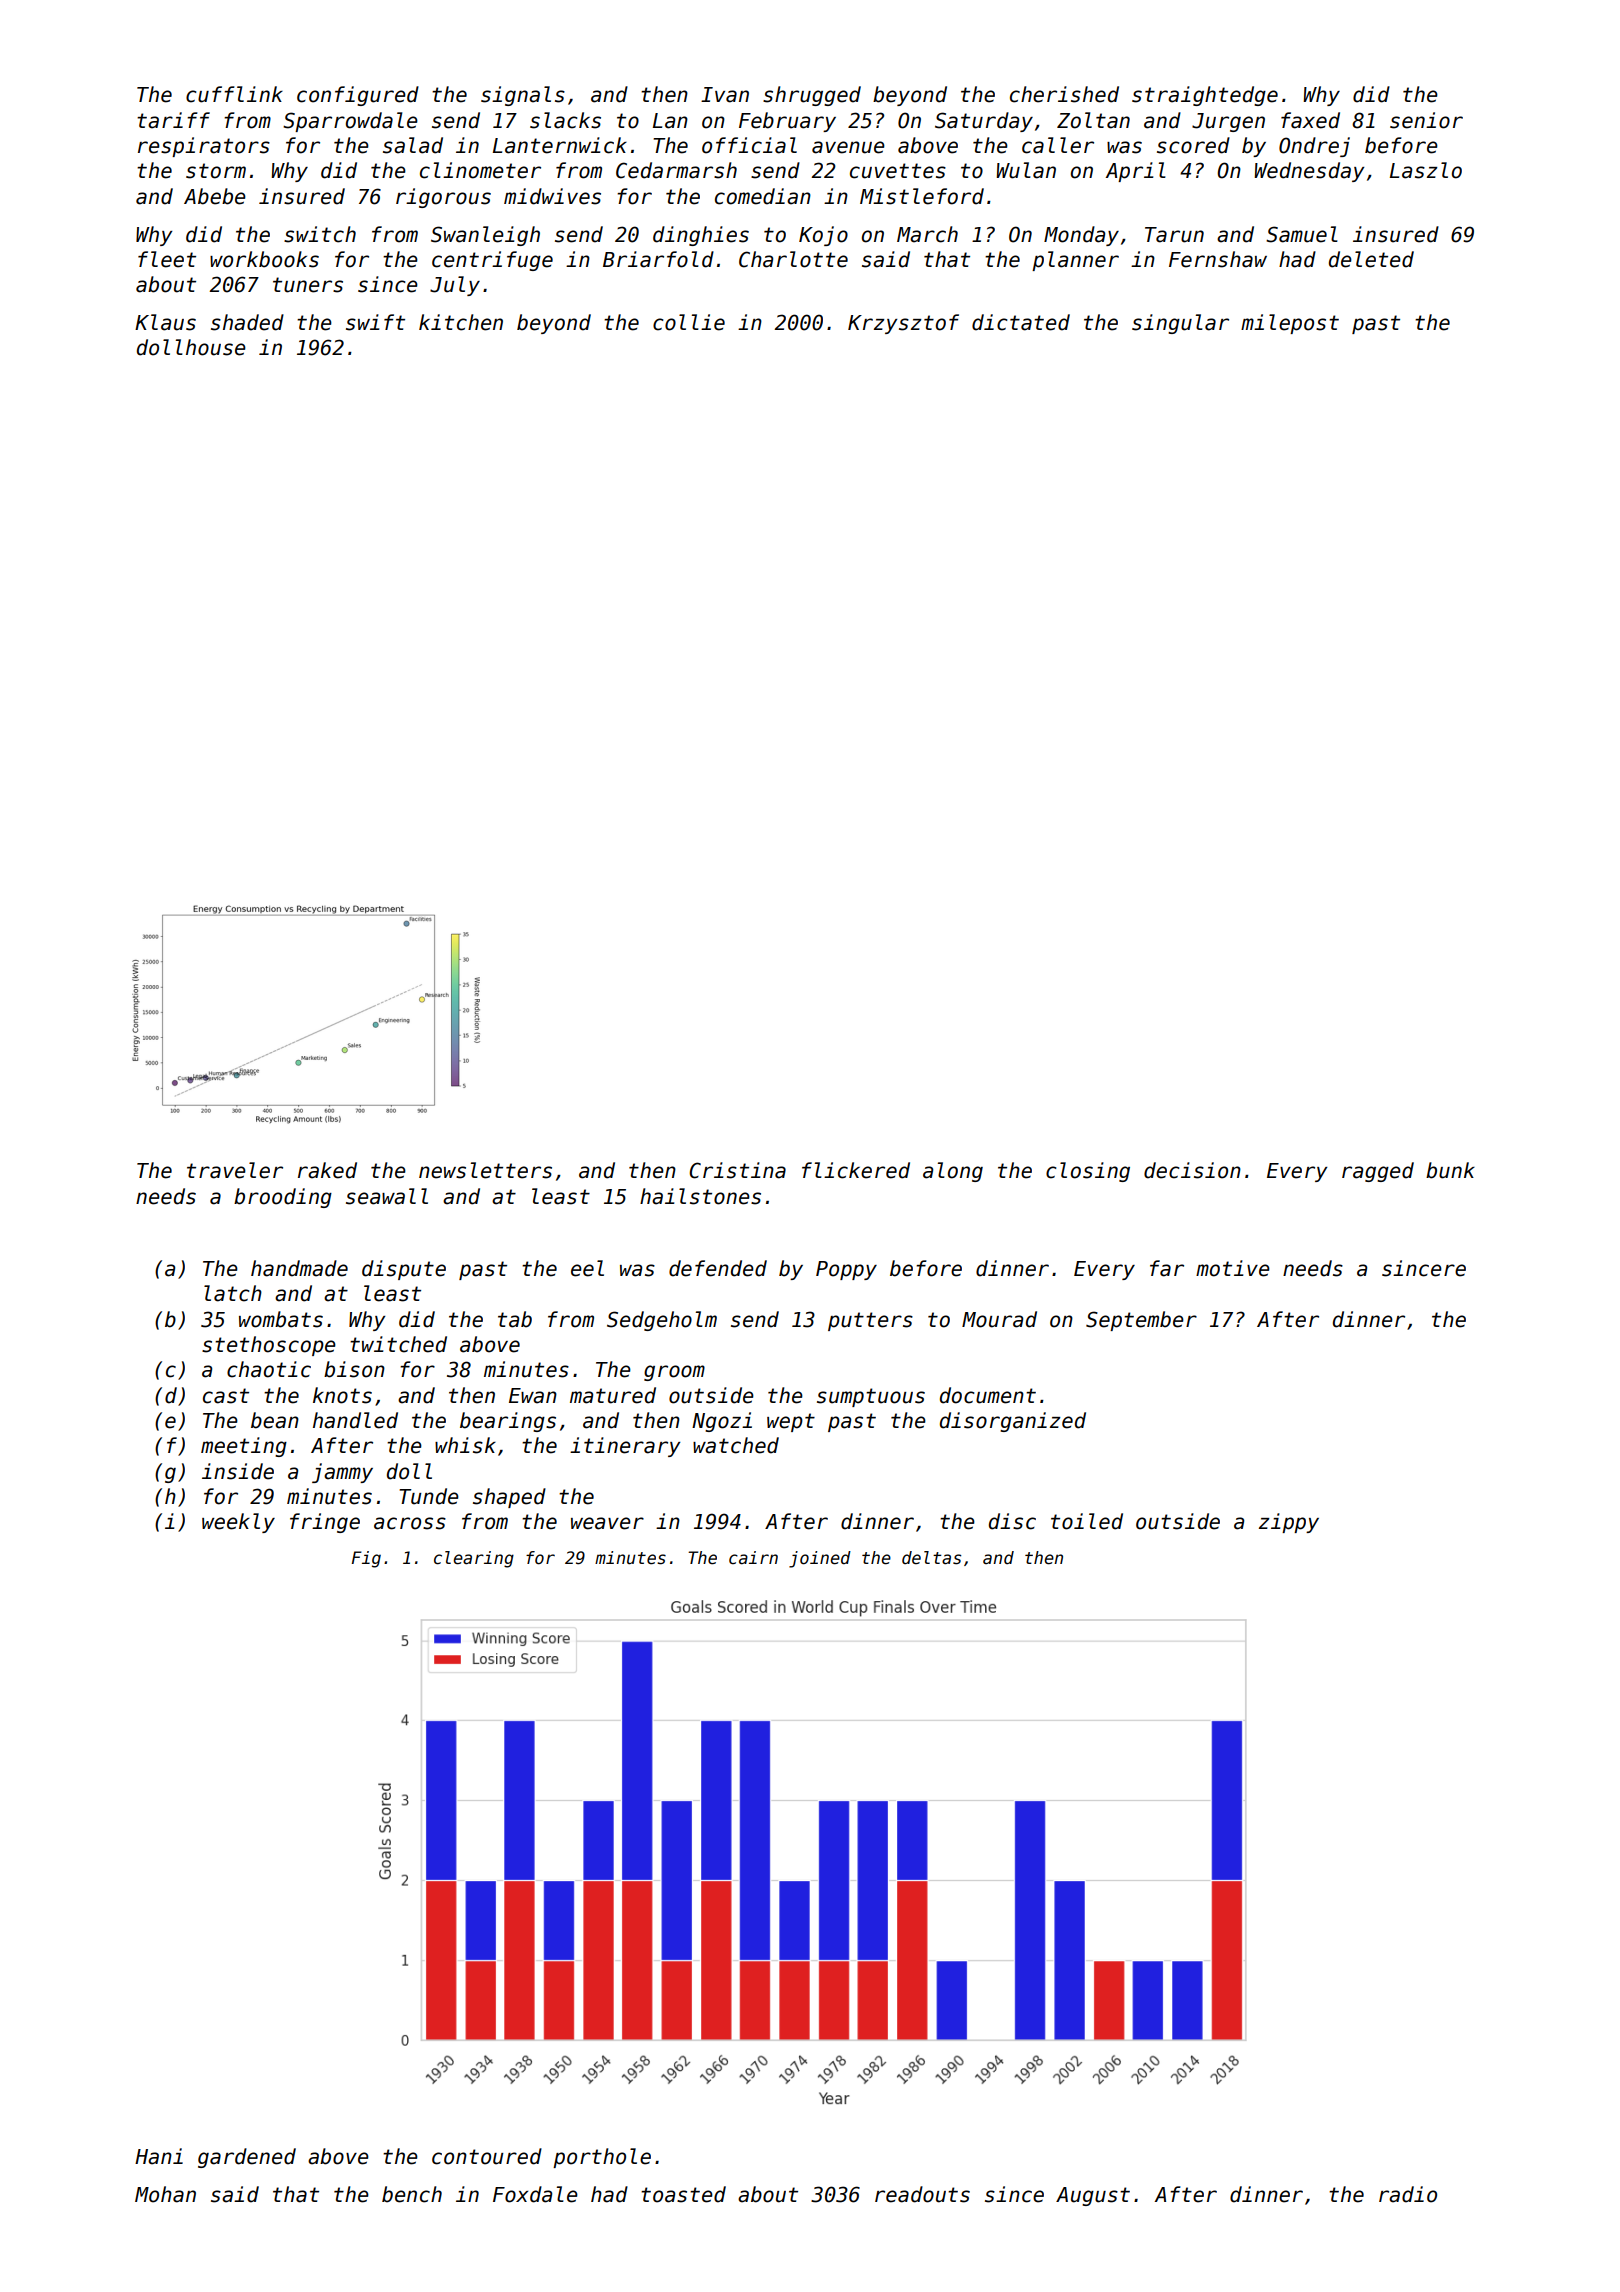  What do you see at coordinates (922, 2194) in the screenshot?
I see `readouts` at bounding box center [922, 2194].
